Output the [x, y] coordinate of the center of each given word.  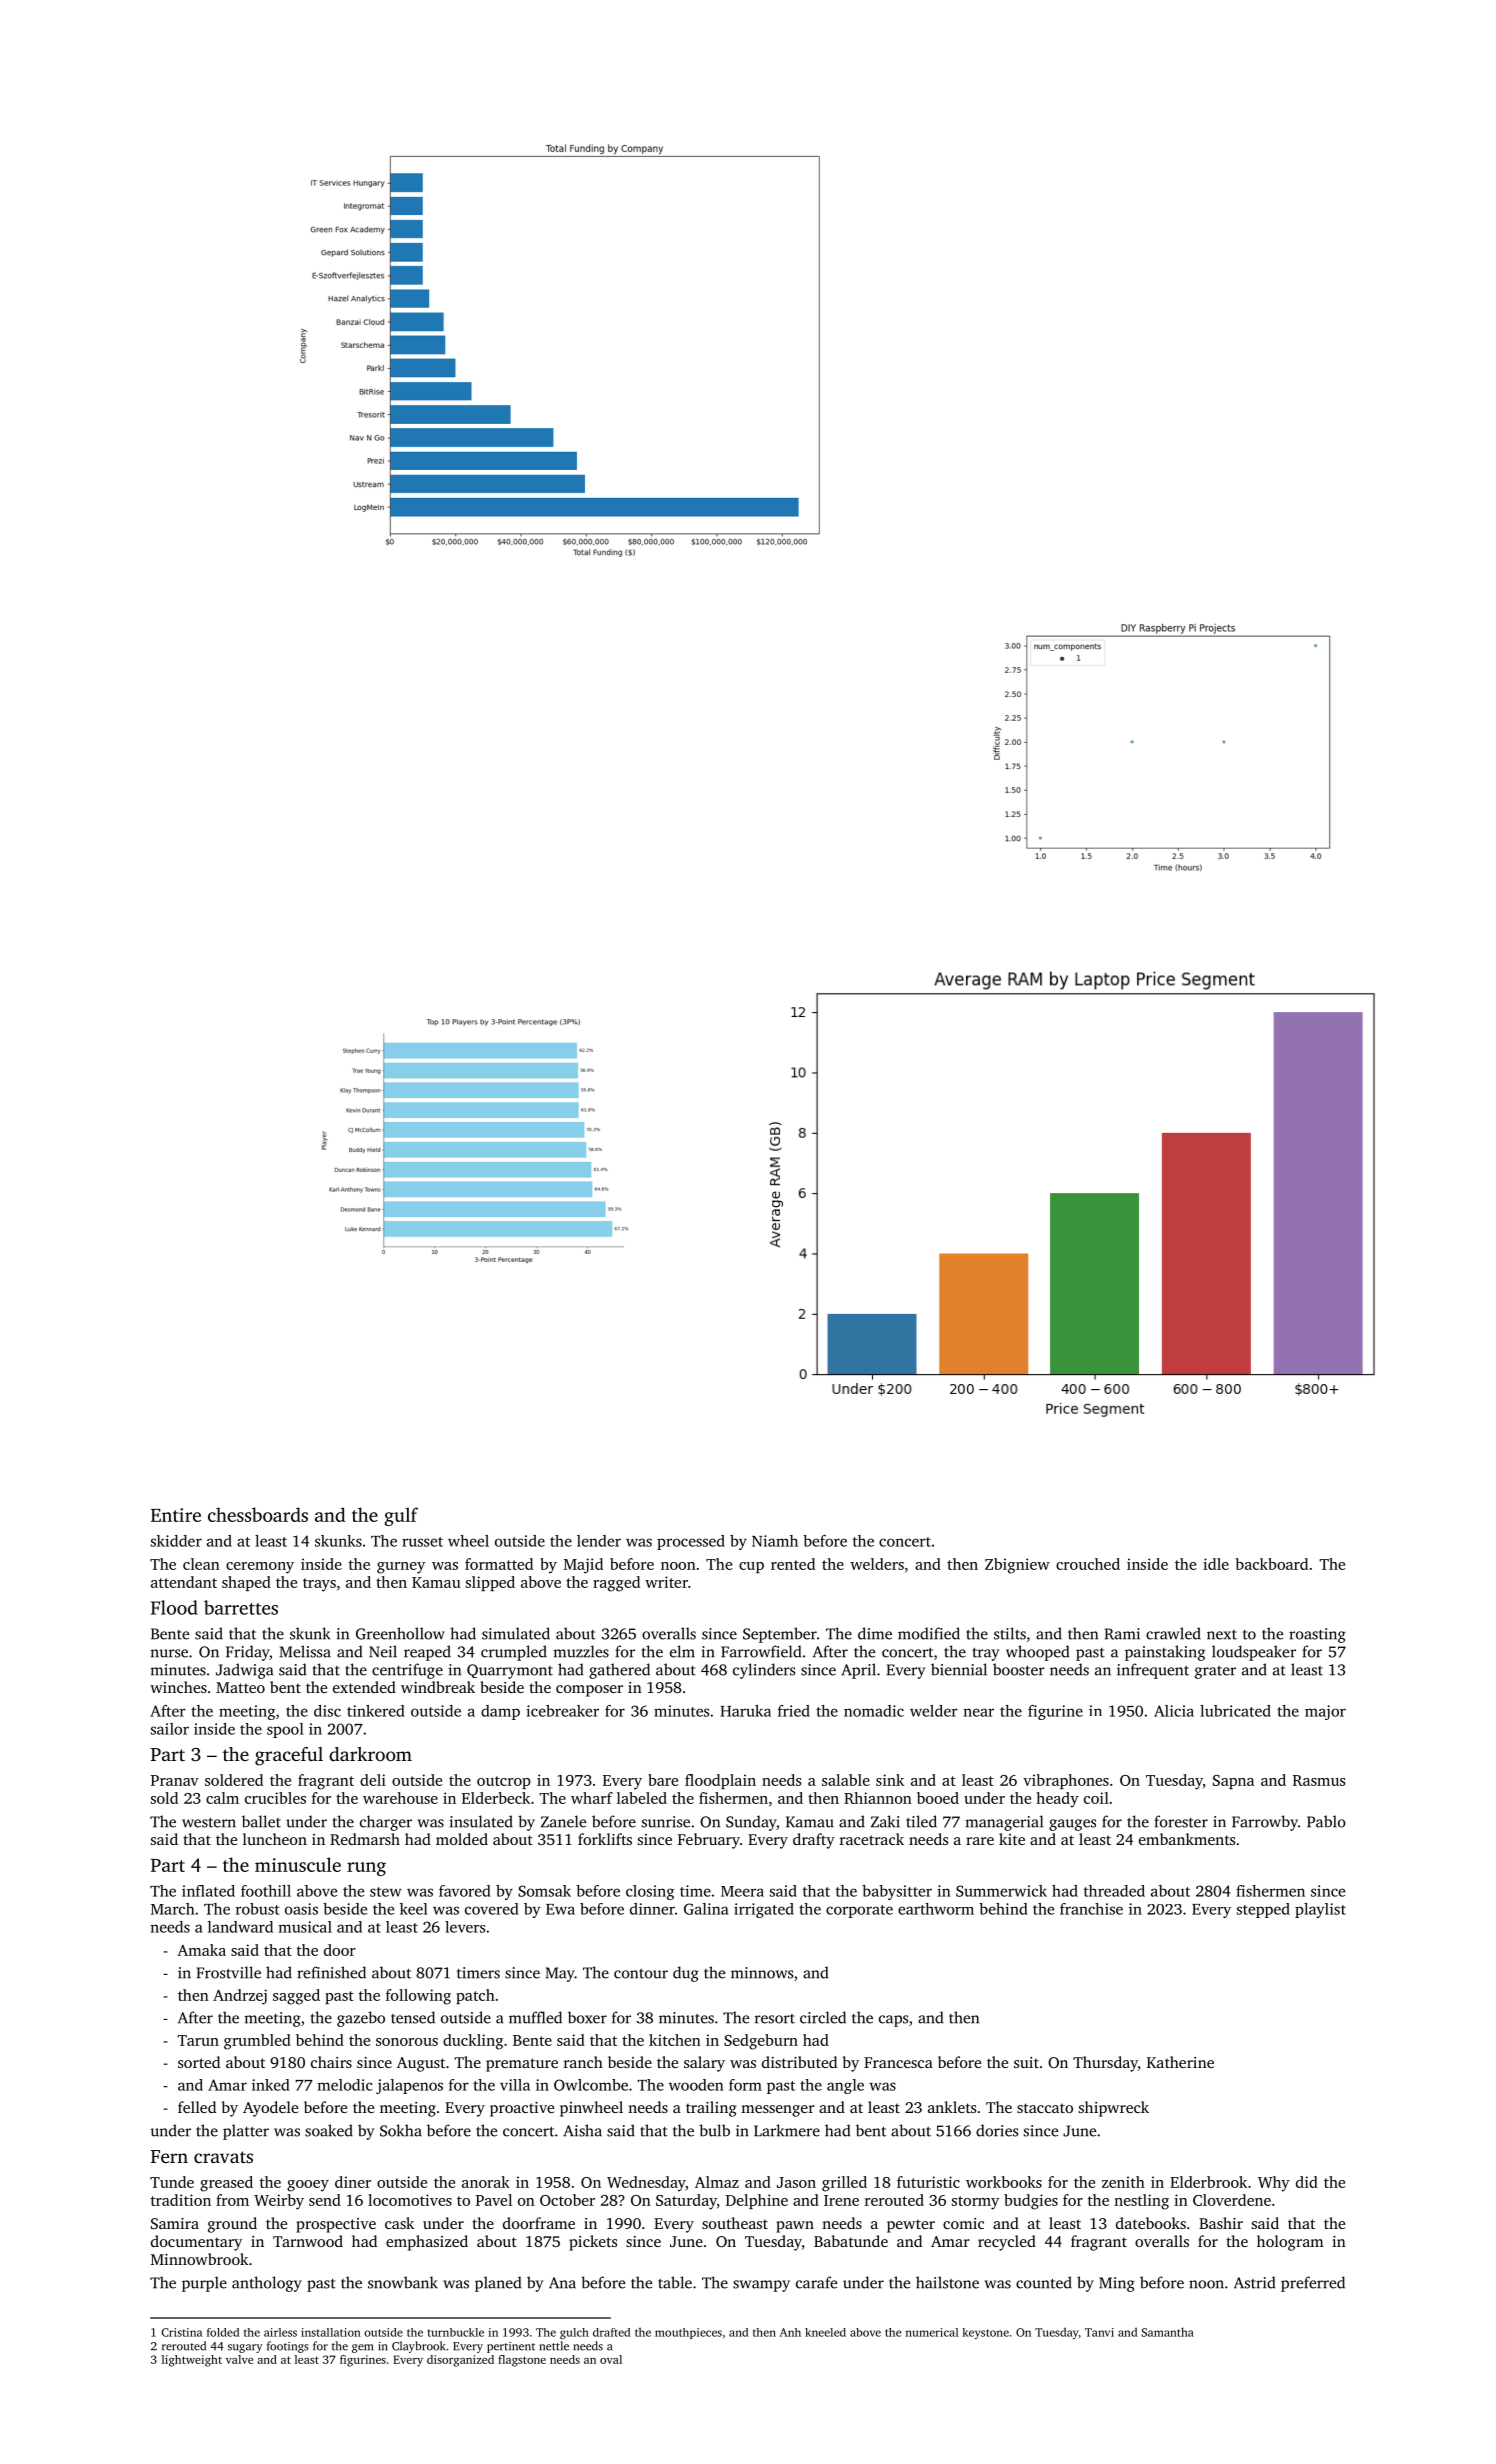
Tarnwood [308, 2241]
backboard [1272, 1564]
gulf [401, 1516]
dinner [652, 1909]
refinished [331, 1972]
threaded [1114, 1891]
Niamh [775, 1541]
